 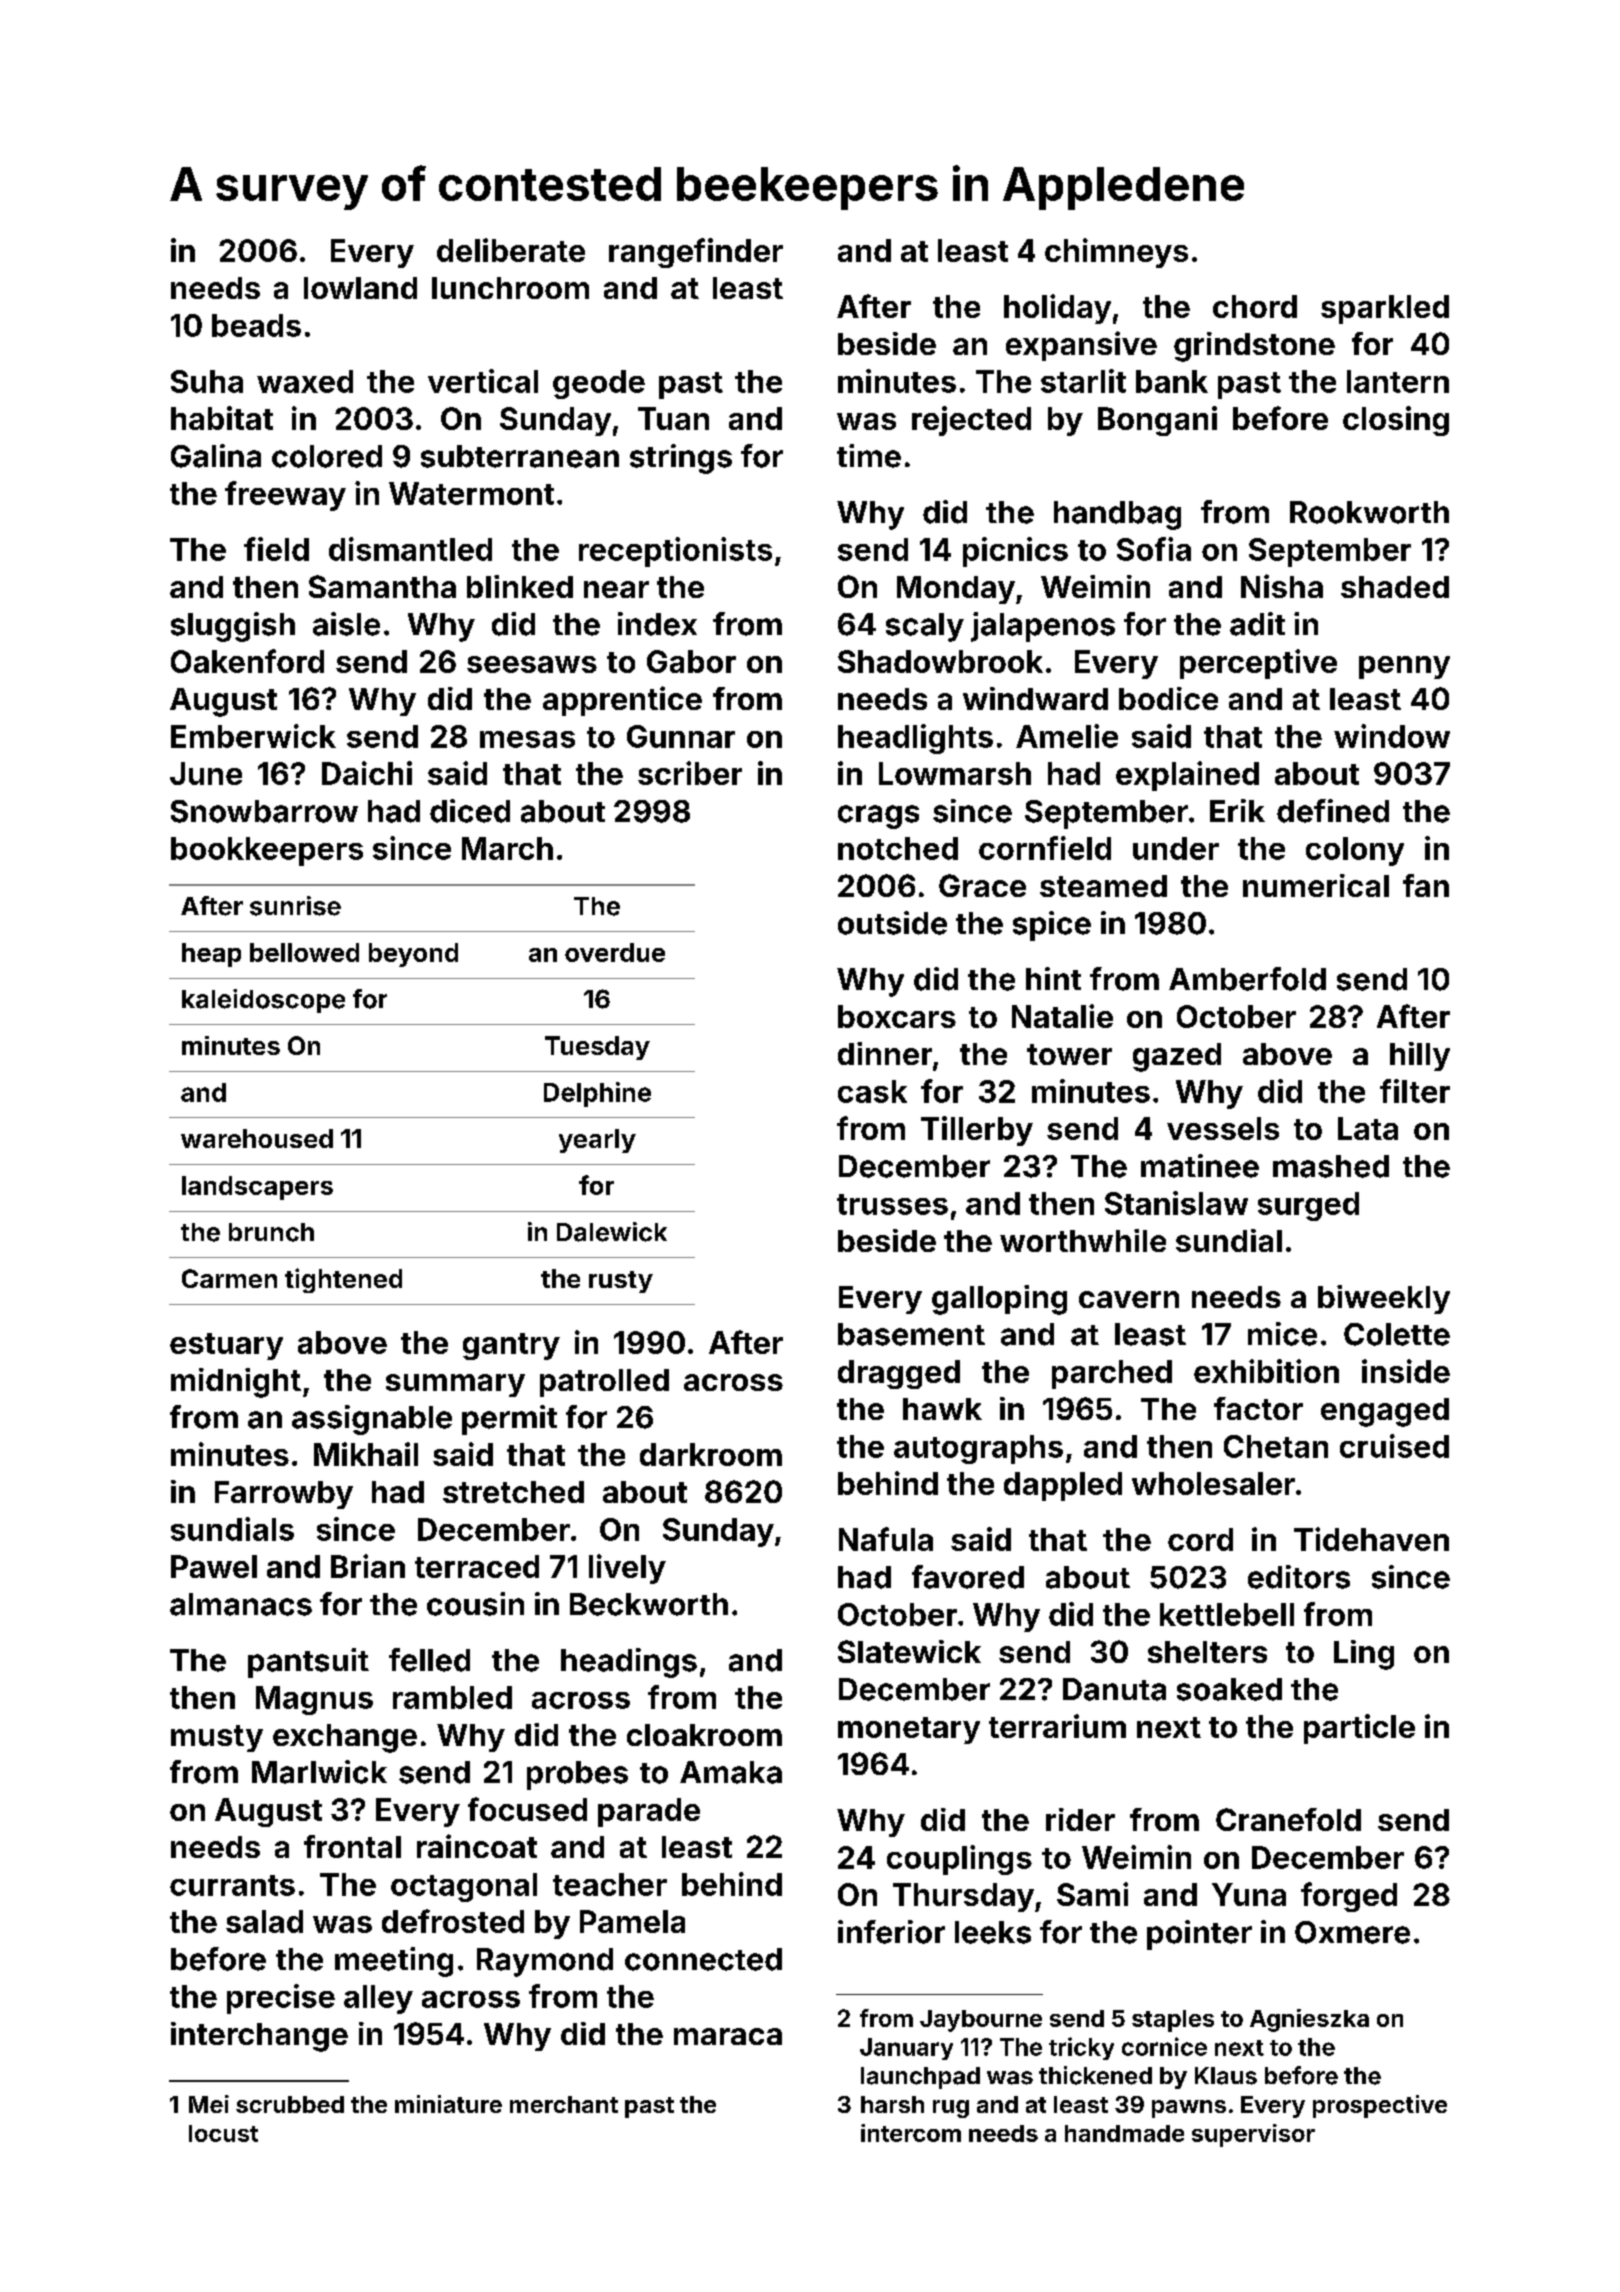 I want to click on numerical, so click(x=1316, y=885).
